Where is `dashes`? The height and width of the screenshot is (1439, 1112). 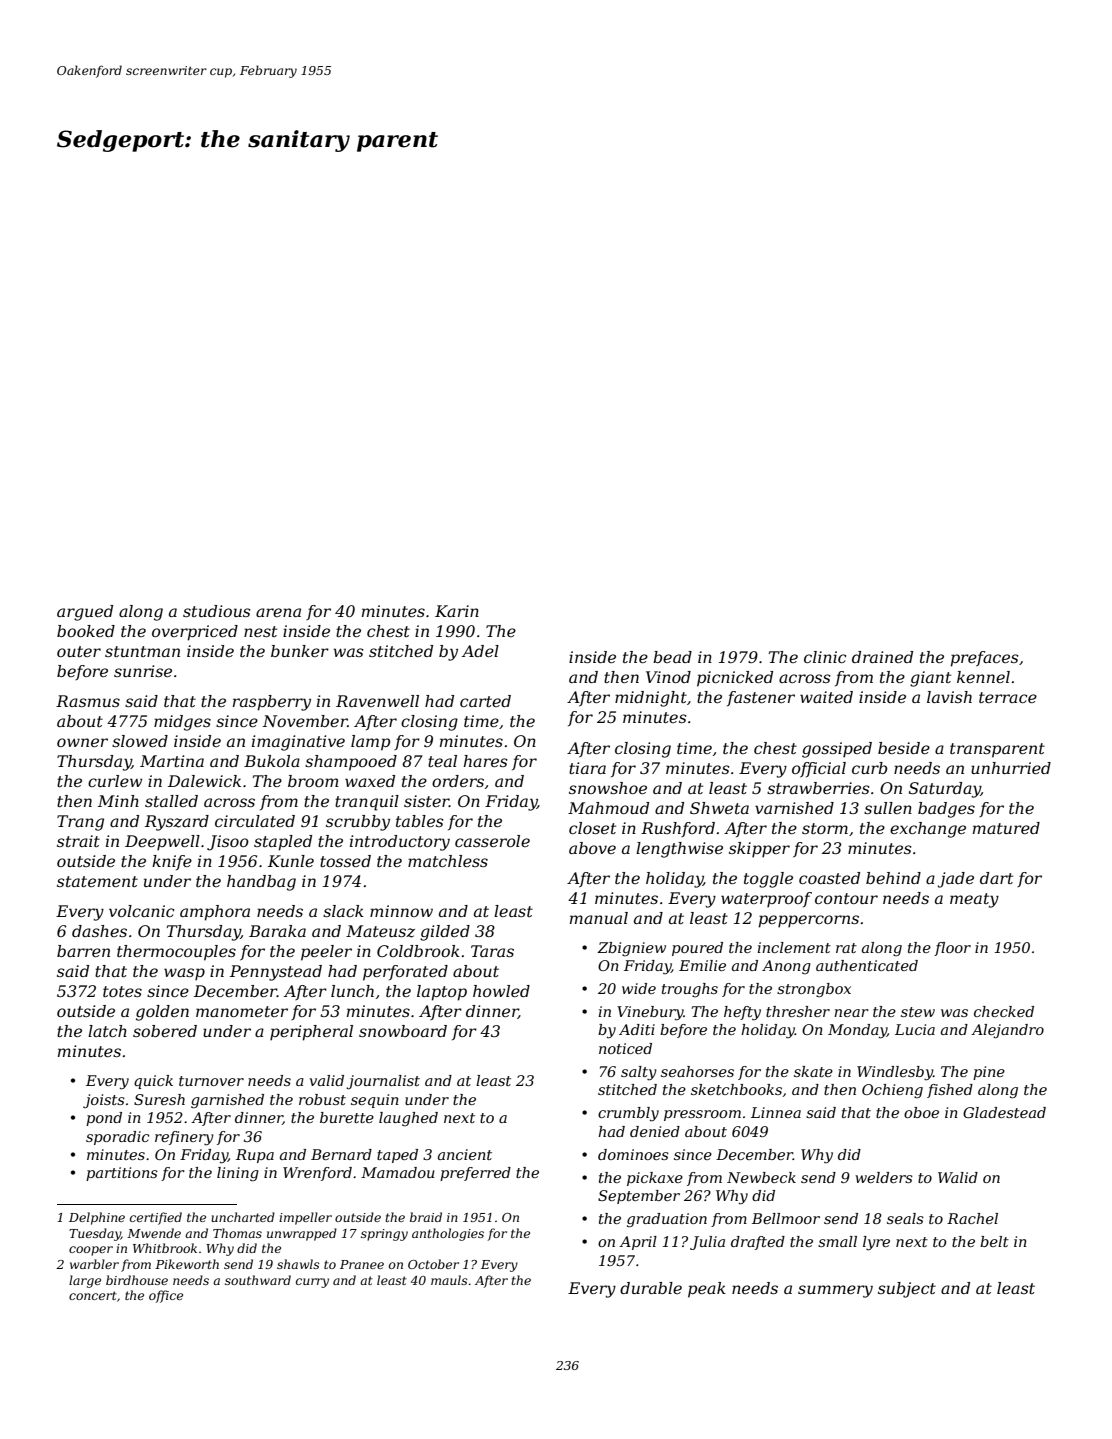 dashes is located at coordinates (99, 931).
